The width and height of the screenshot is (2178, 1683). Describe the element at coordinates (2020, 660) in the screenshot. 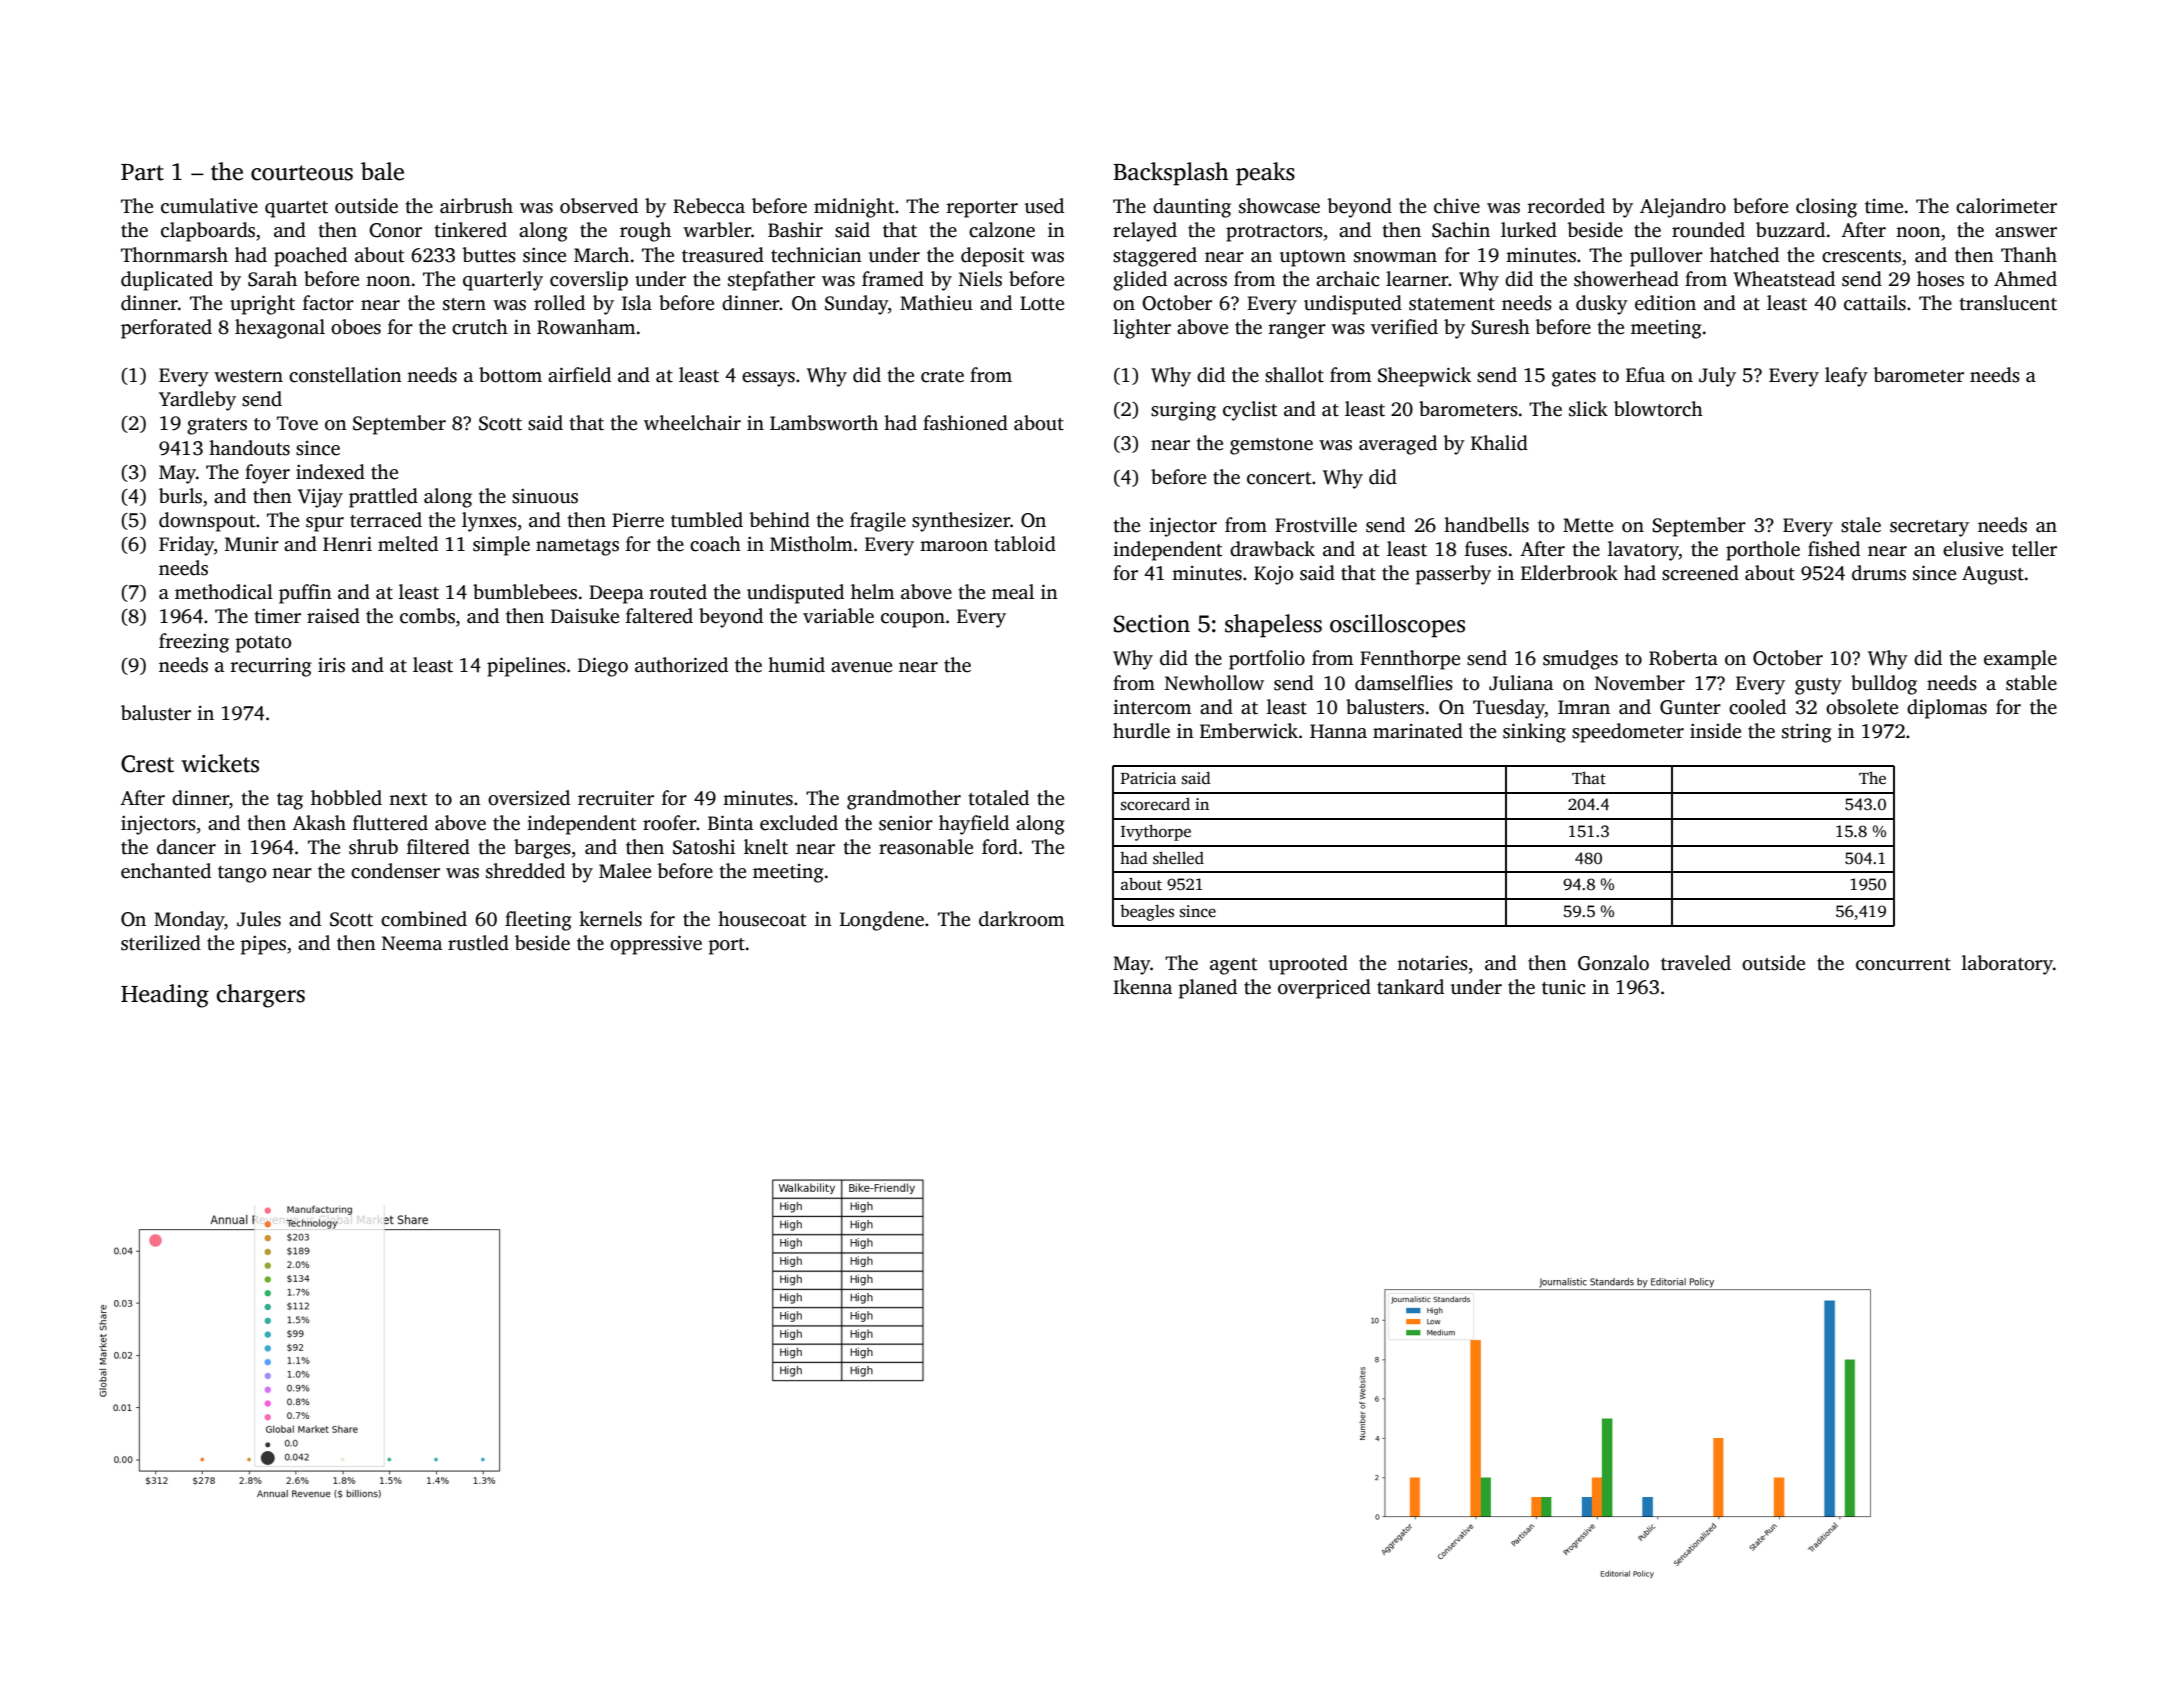

I see `example` at that location.
